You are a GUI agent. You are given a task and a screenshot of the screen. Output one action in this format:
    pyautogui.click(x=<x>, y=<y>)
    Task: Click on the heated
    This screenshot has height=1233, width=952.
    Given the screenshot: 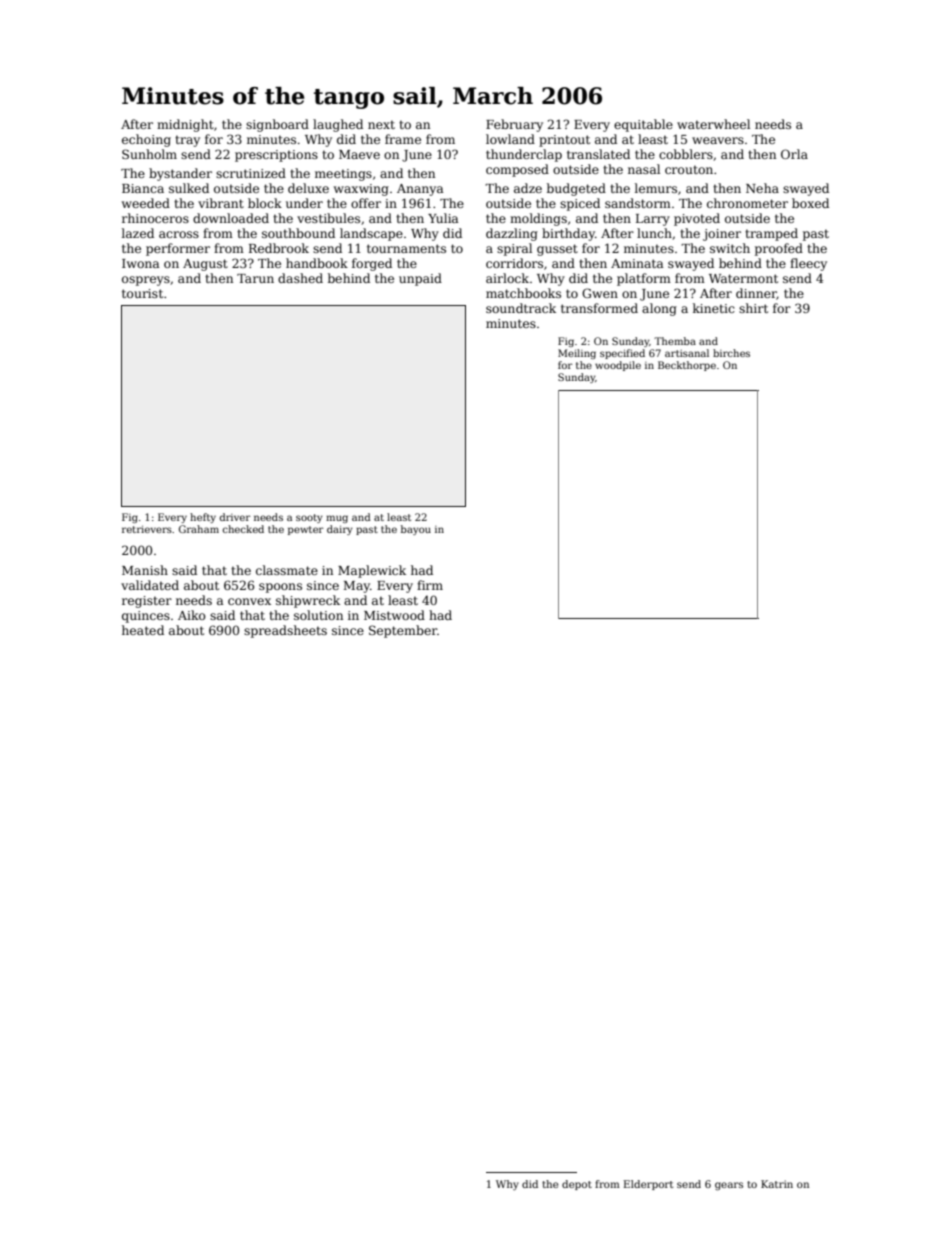 What is the action you would take?
    pyautogui.click(x=143, y=630)
